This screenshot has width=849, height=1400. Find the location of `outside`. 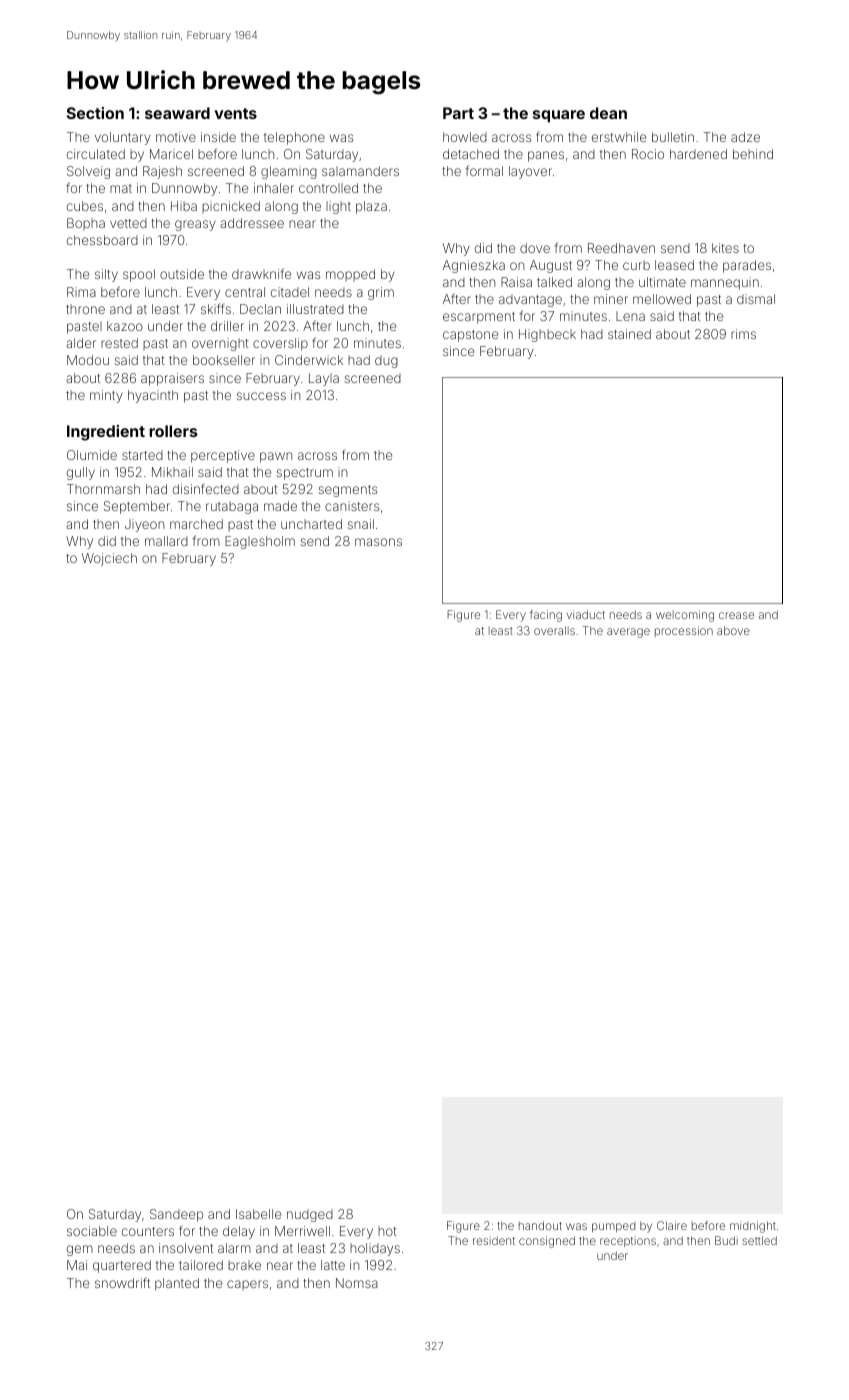

outside is located at coordinates (182, 274).
